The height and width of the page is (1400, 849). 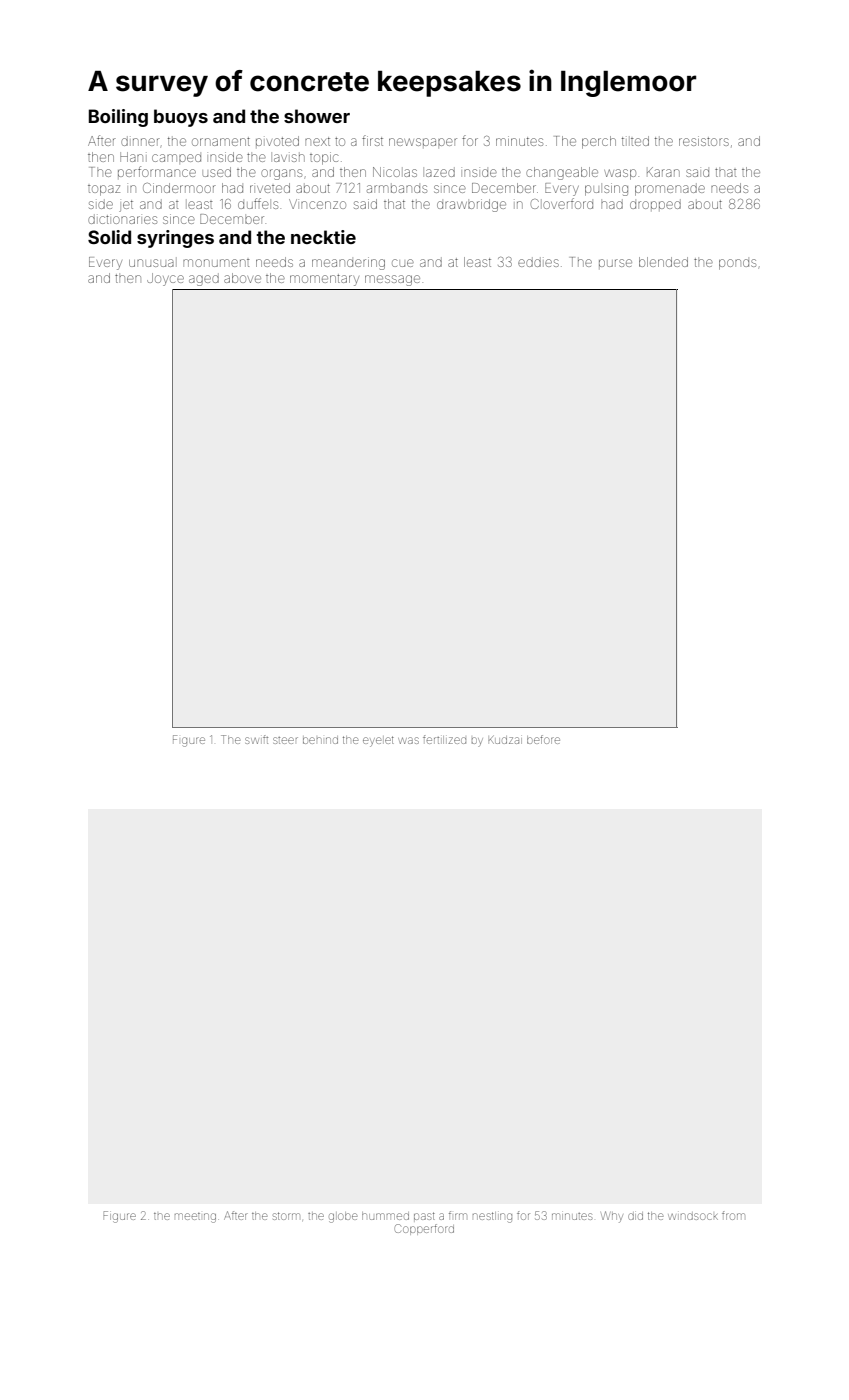 What do you see at coordinates (423, 142) in the page?
I see `newspaper` at bounding box center [423, 142].
